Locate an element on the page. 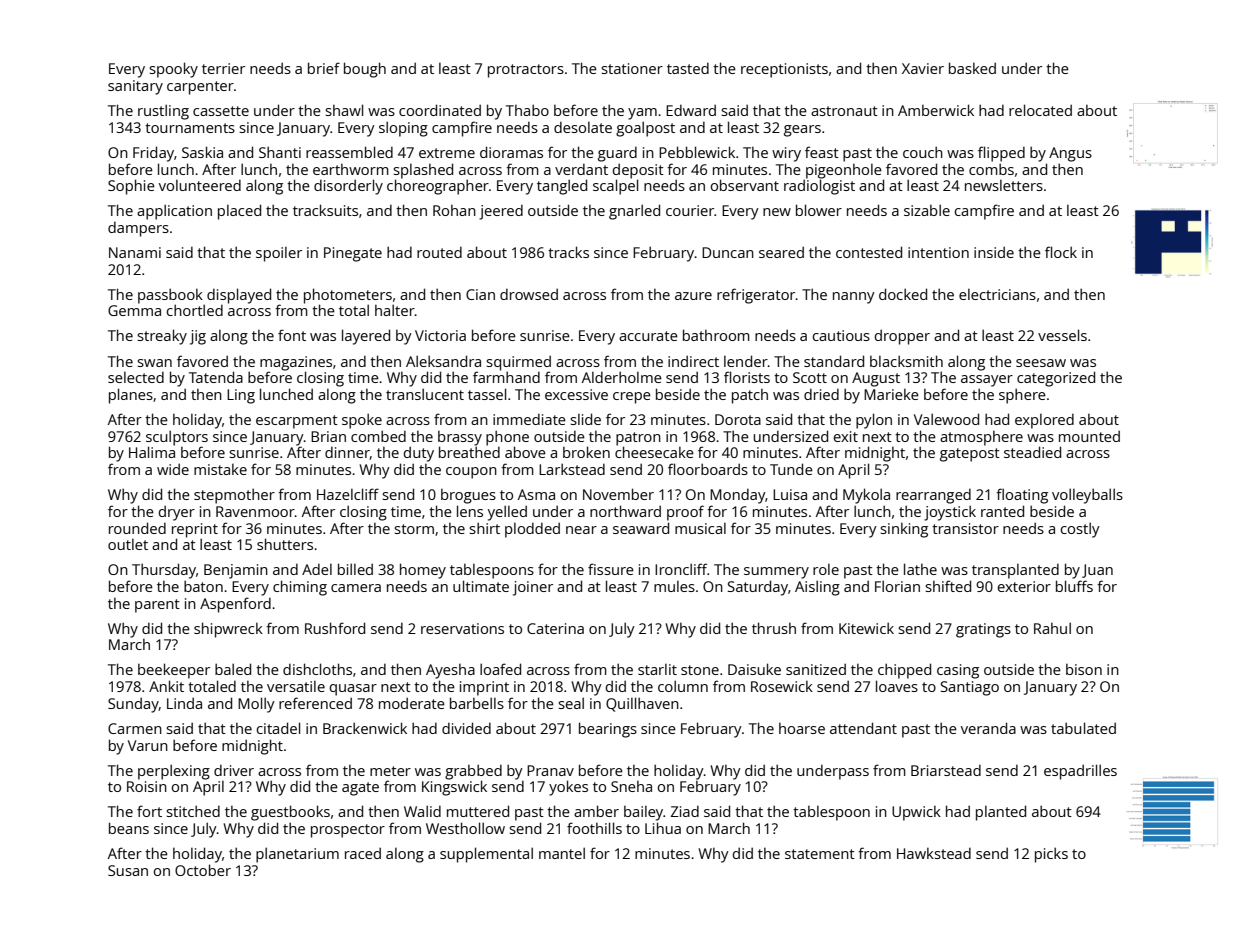 The width and height of the image is (1233, 952). Juan is located at coordinates (1097, 571).
